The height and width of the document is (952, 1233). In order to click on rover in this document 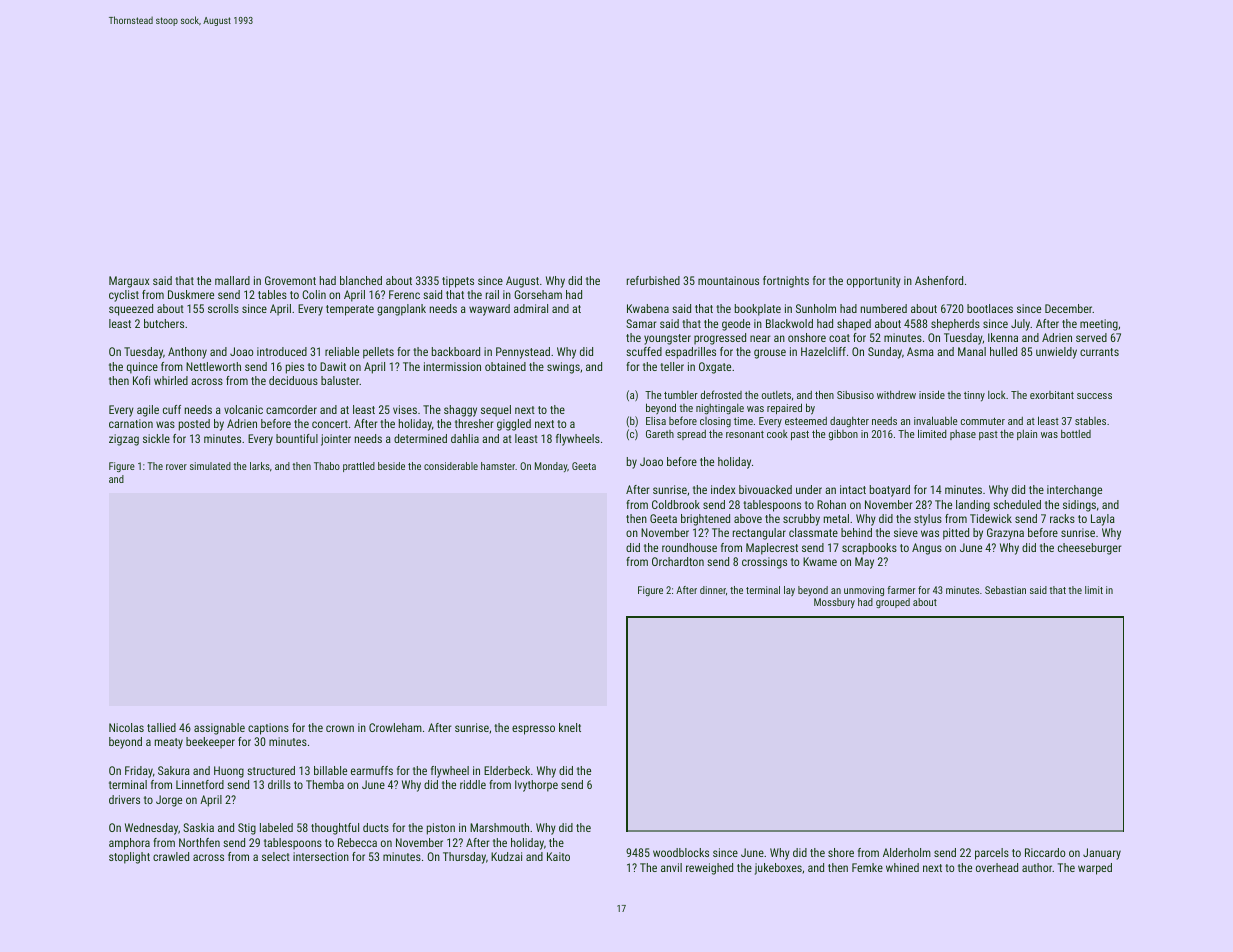, I will do `click(176, 467)`.
